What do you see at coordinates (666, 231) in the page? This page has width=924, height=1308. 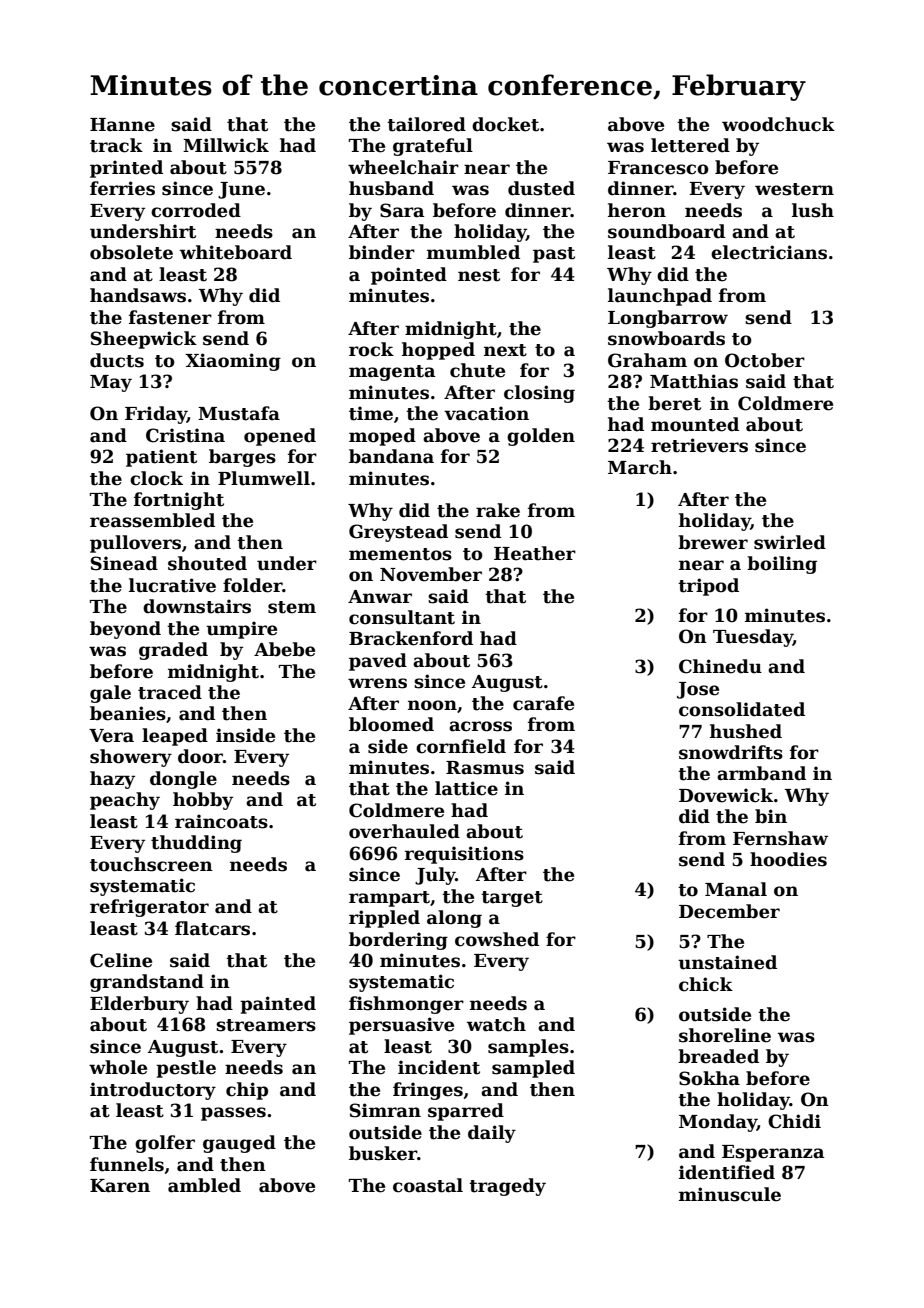 I see `soundboard` at bounding box center [666, 231].
